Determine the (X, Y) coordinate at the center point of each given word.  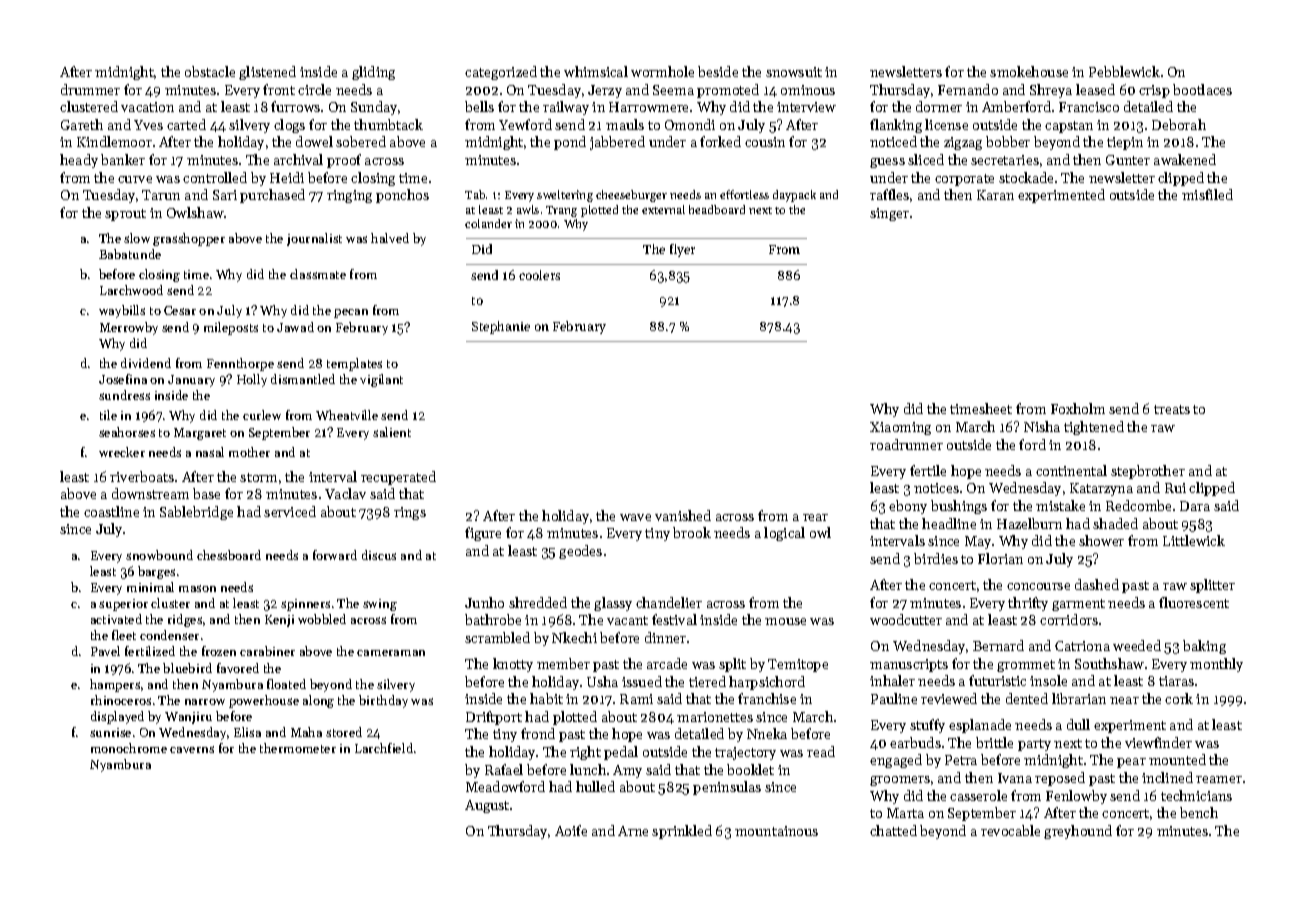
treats (1172, 409)
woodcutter (906, 619)
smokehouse (1029, 71)
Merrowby (129, 328)
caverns (192, 749)
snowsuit (794, 72)
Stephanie (501, 327)
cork (1179, 698)
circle (314, 89)
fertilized (150, 651)
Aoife (571, 830)
